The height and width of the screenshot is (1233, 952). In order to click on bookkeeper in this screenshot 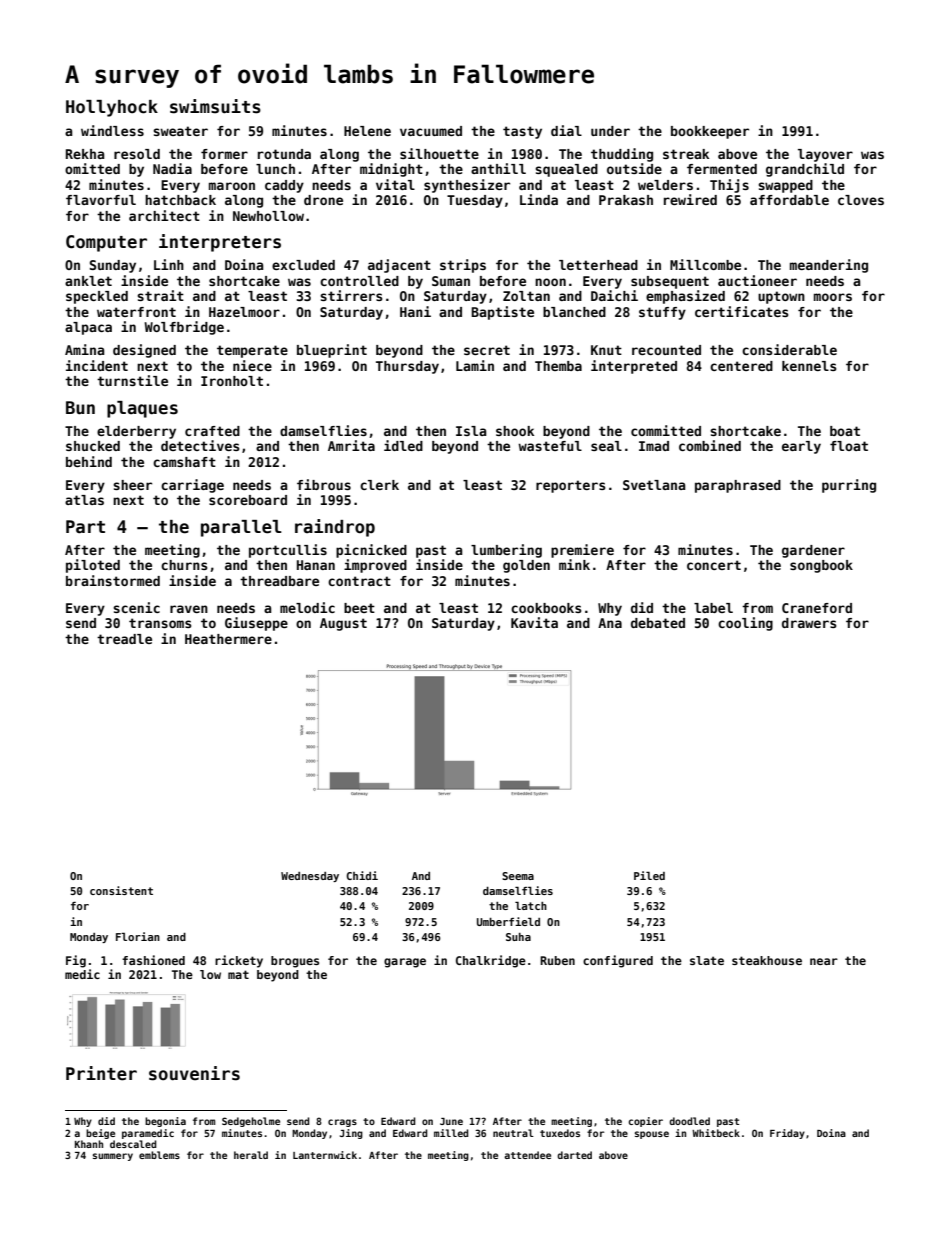, I will do `click(710, 132)`.
